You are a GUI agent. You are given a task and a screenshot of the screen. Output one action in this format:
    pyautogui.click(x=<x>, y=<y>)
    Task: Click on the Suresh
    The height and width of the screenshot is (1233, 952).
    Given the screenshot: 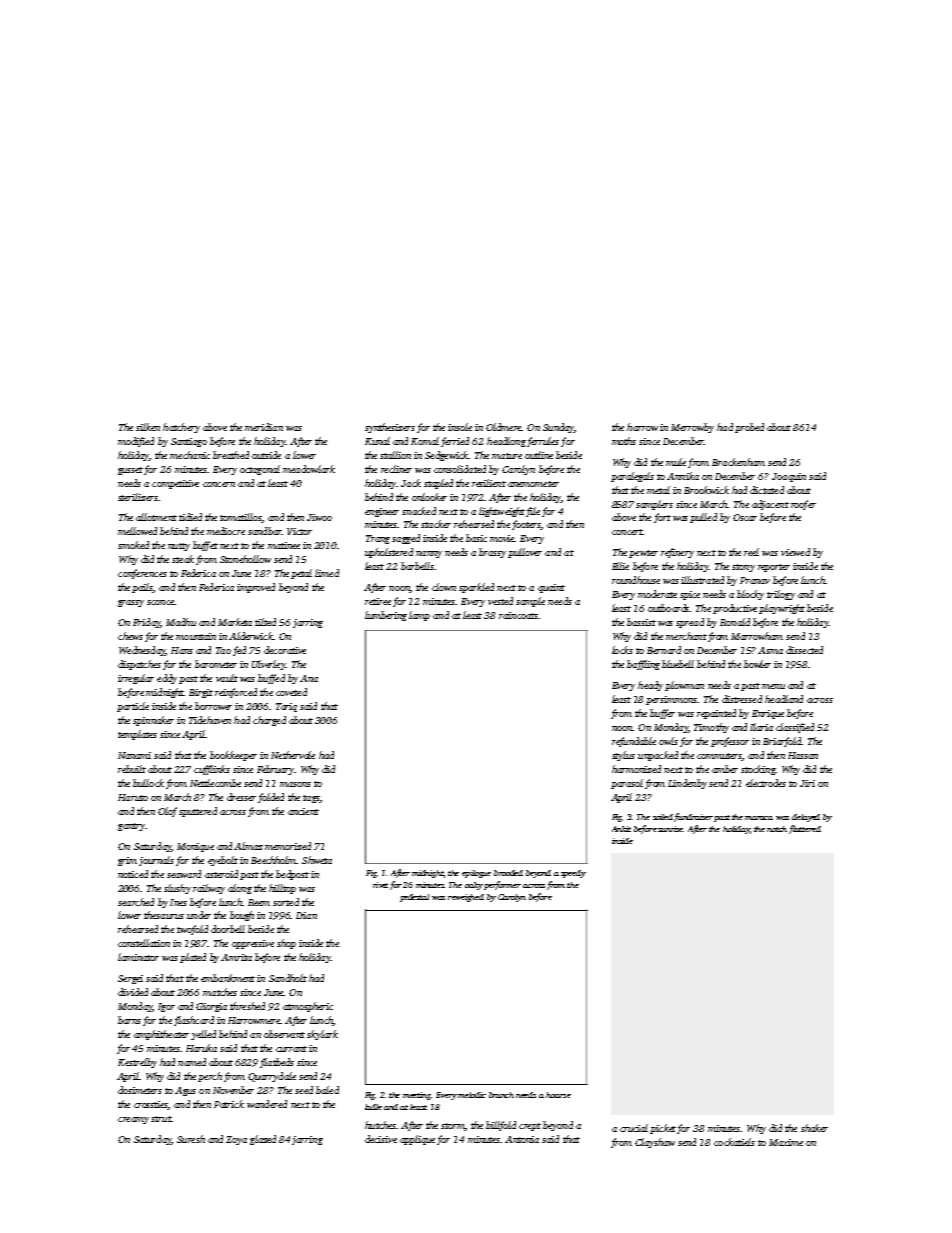 What is the action you would take?
    pyautogui.click(x=191, y=1139)
